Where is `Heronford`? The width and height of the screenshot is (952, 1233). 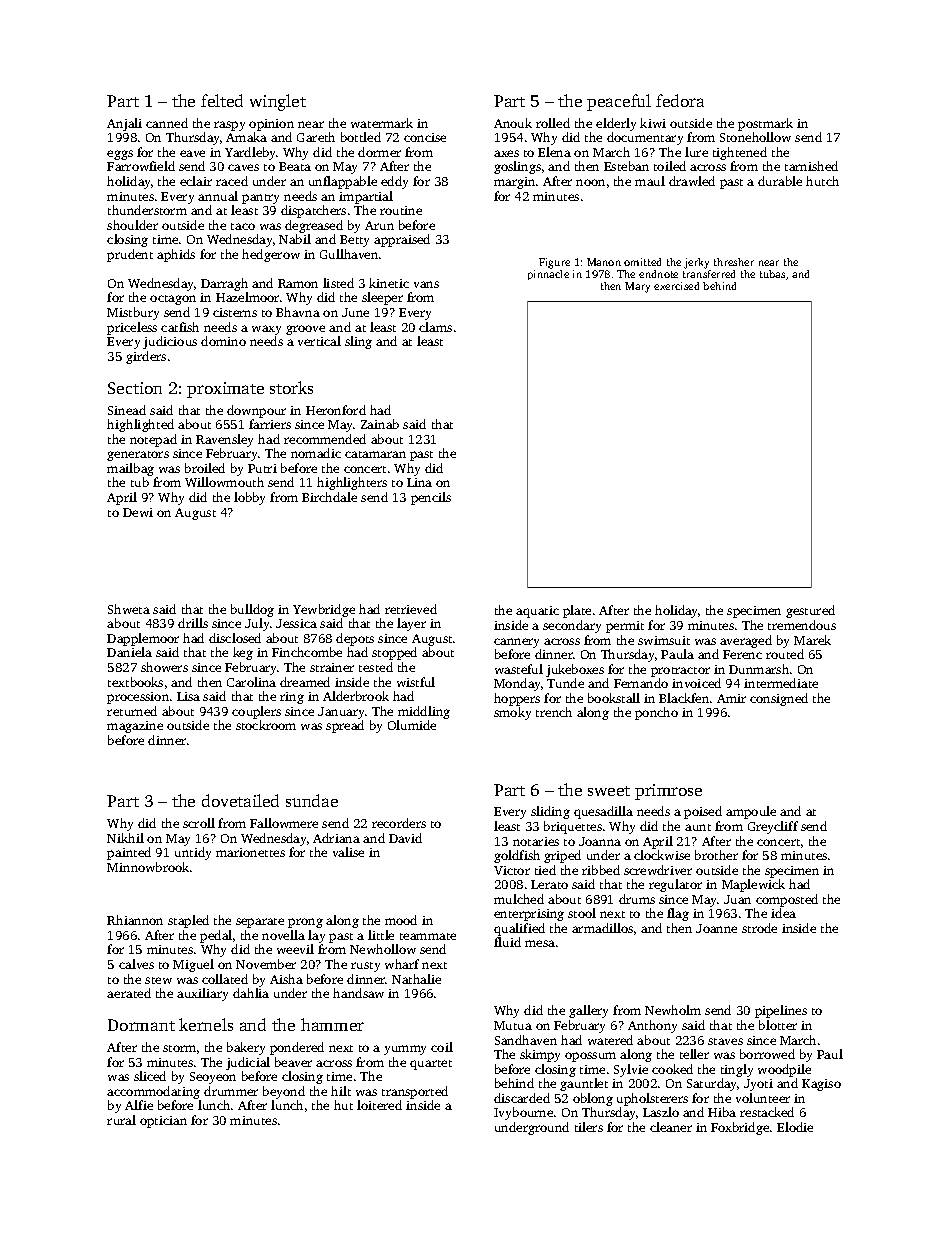 Heronford is located at coordinates (336, 410).
